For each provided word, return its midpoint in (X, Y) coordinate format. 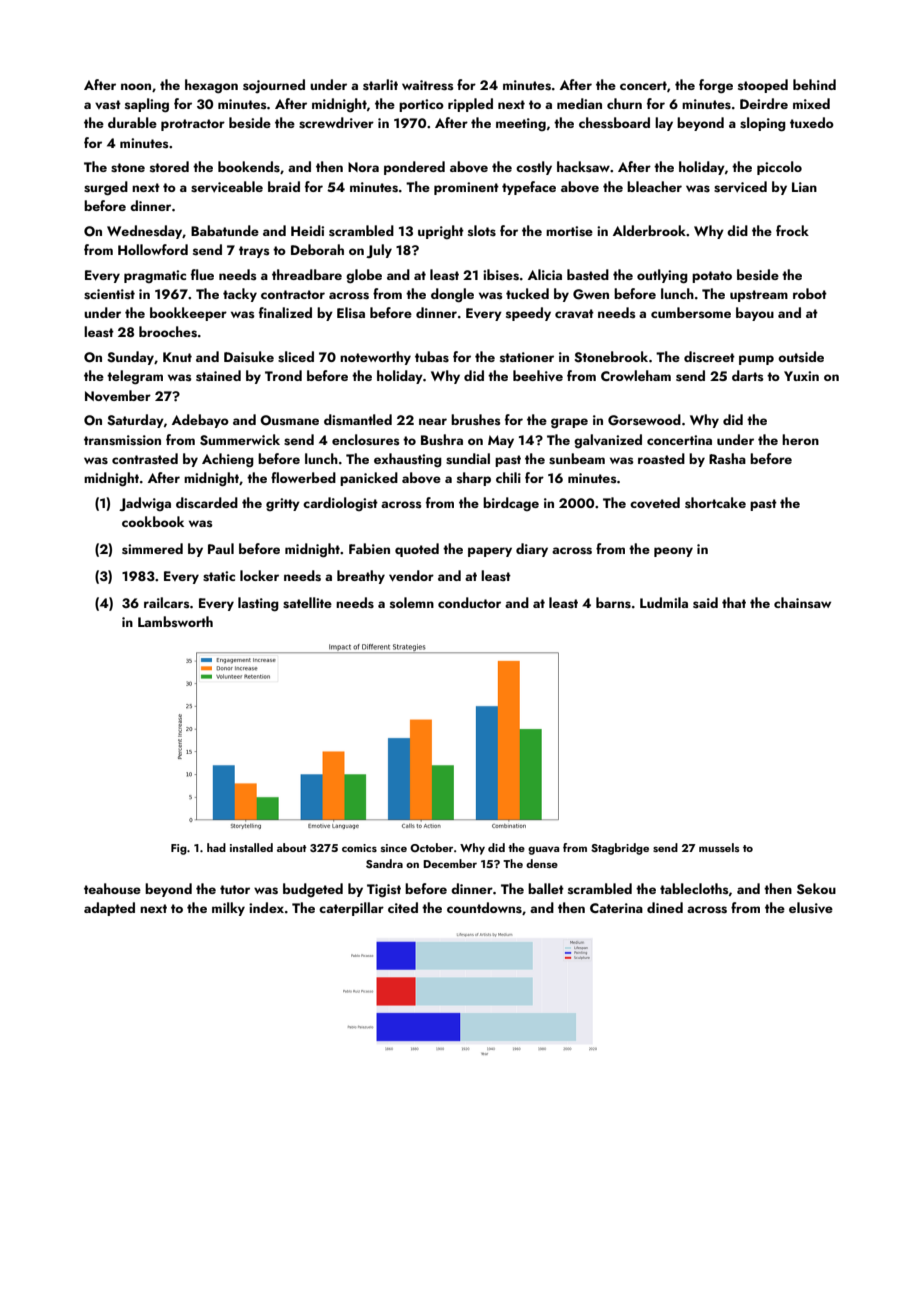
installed (251, 847)
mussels (719, 847)
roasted (661, 458)
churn (624, 103)
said (705, 603)
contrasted (145, 459)
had (216, 847)
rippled (470, 105)
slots (482, 231)
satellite (307, 603)
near (433, 421)
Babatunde (225, 230)
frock (792, 230)
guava (543, 850)
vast (108, 105)
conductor (469, 602)
